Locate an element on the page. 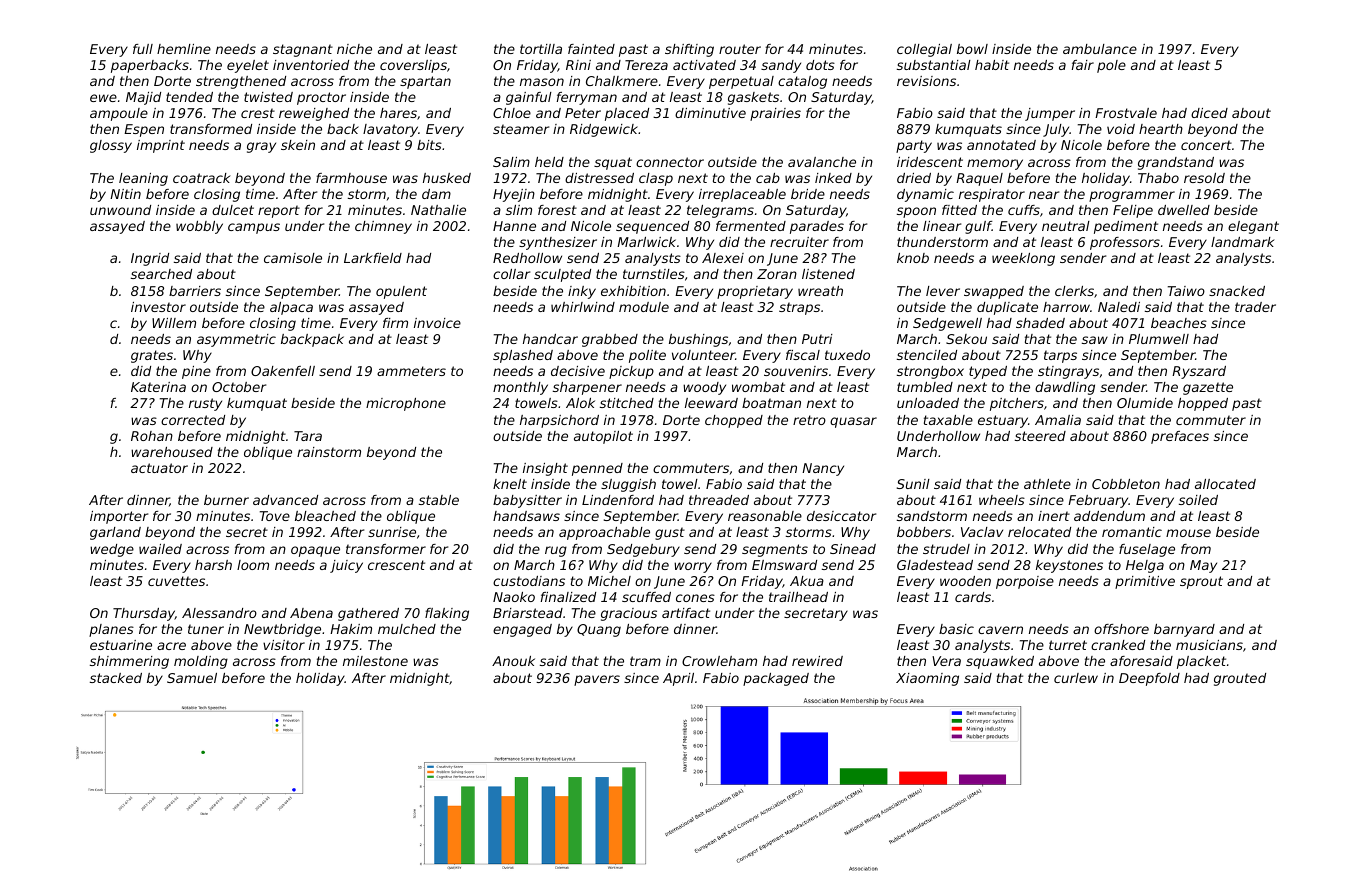  ambulance is located at coordinates (1100, 49).
